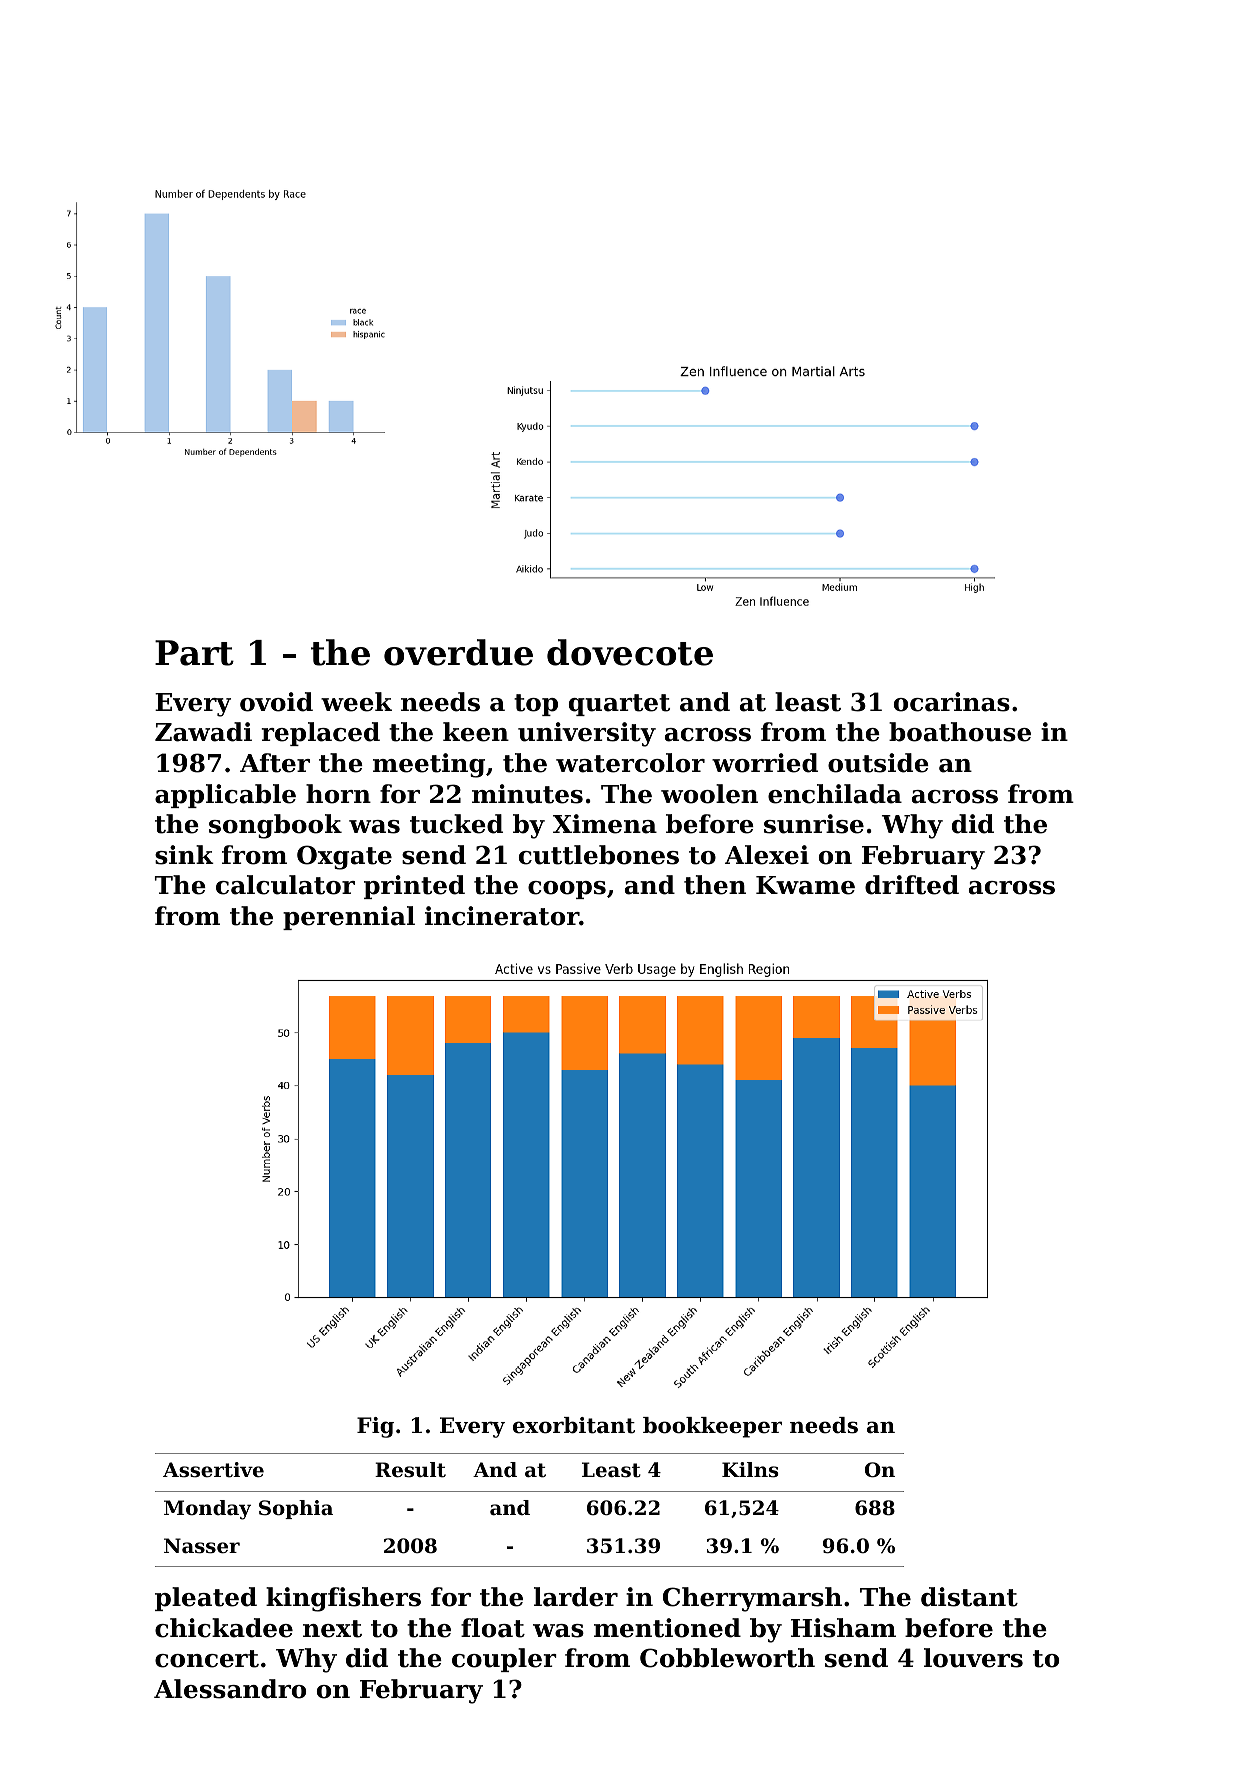  I want to click on kingfishers, so click(343, 1599).
